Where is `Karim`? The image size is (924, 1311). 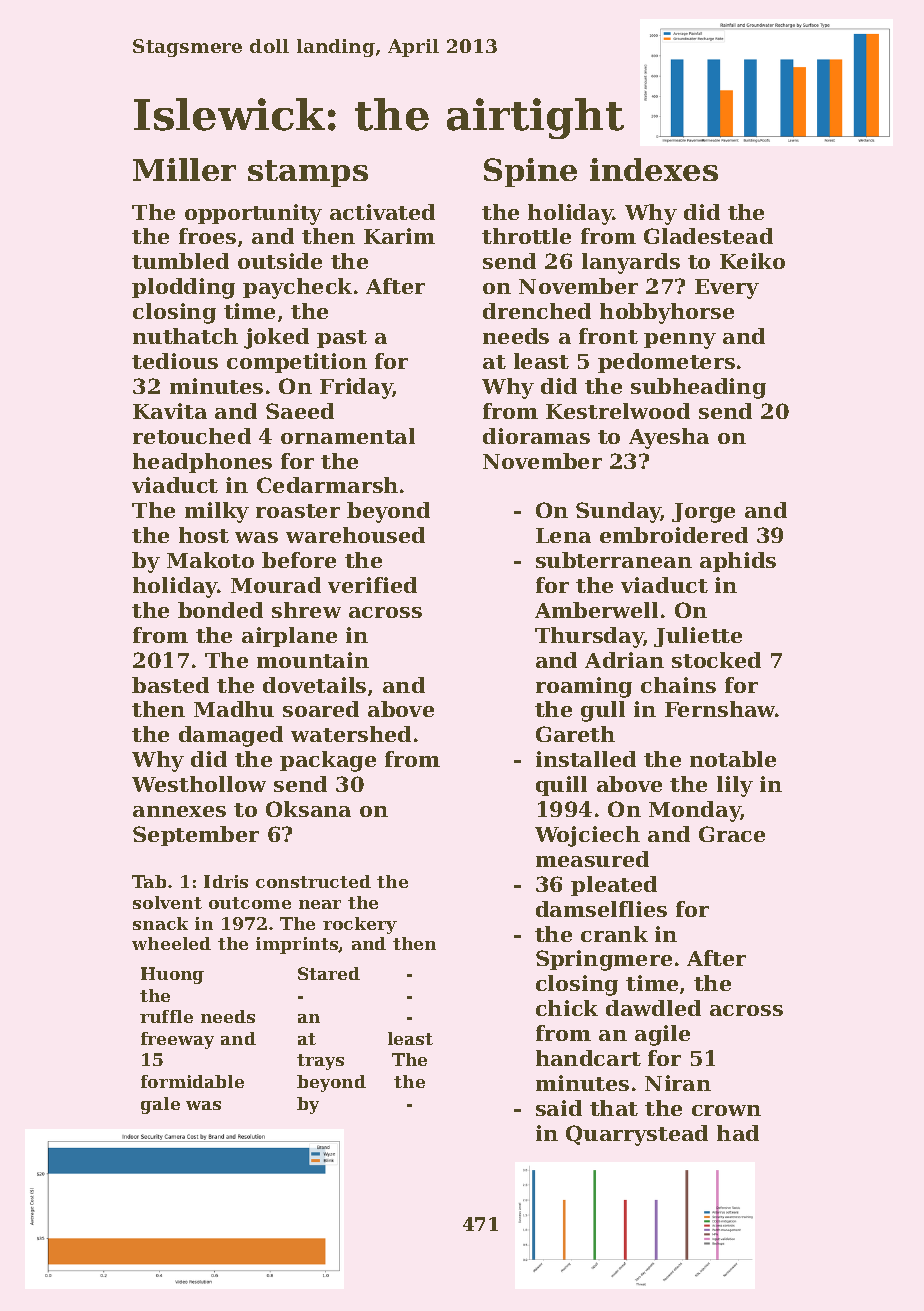
Karim is located at coordinates (399, 236).
